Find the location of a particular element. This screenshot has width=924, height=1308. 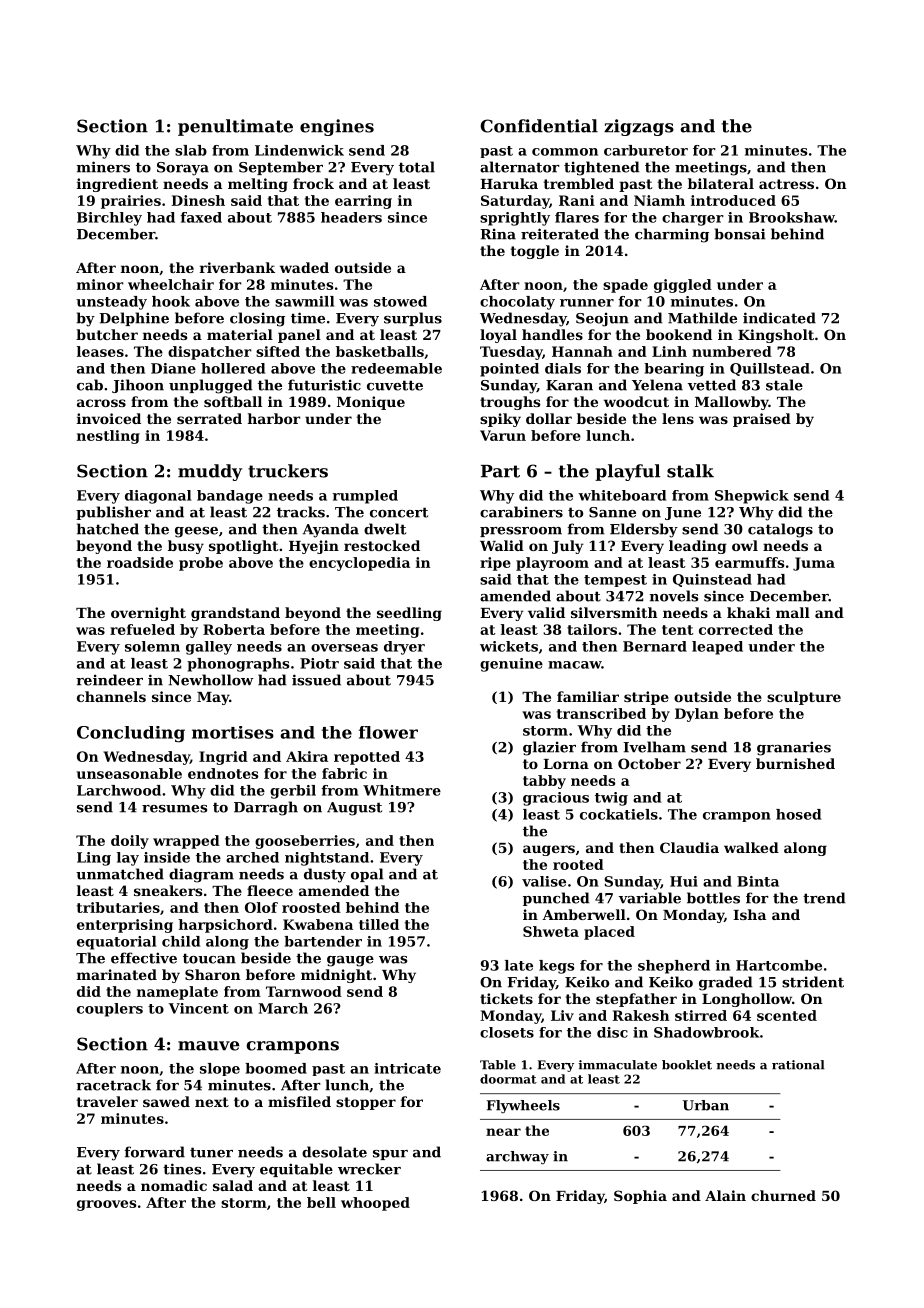

engines is located at coordinates (337, 127).
